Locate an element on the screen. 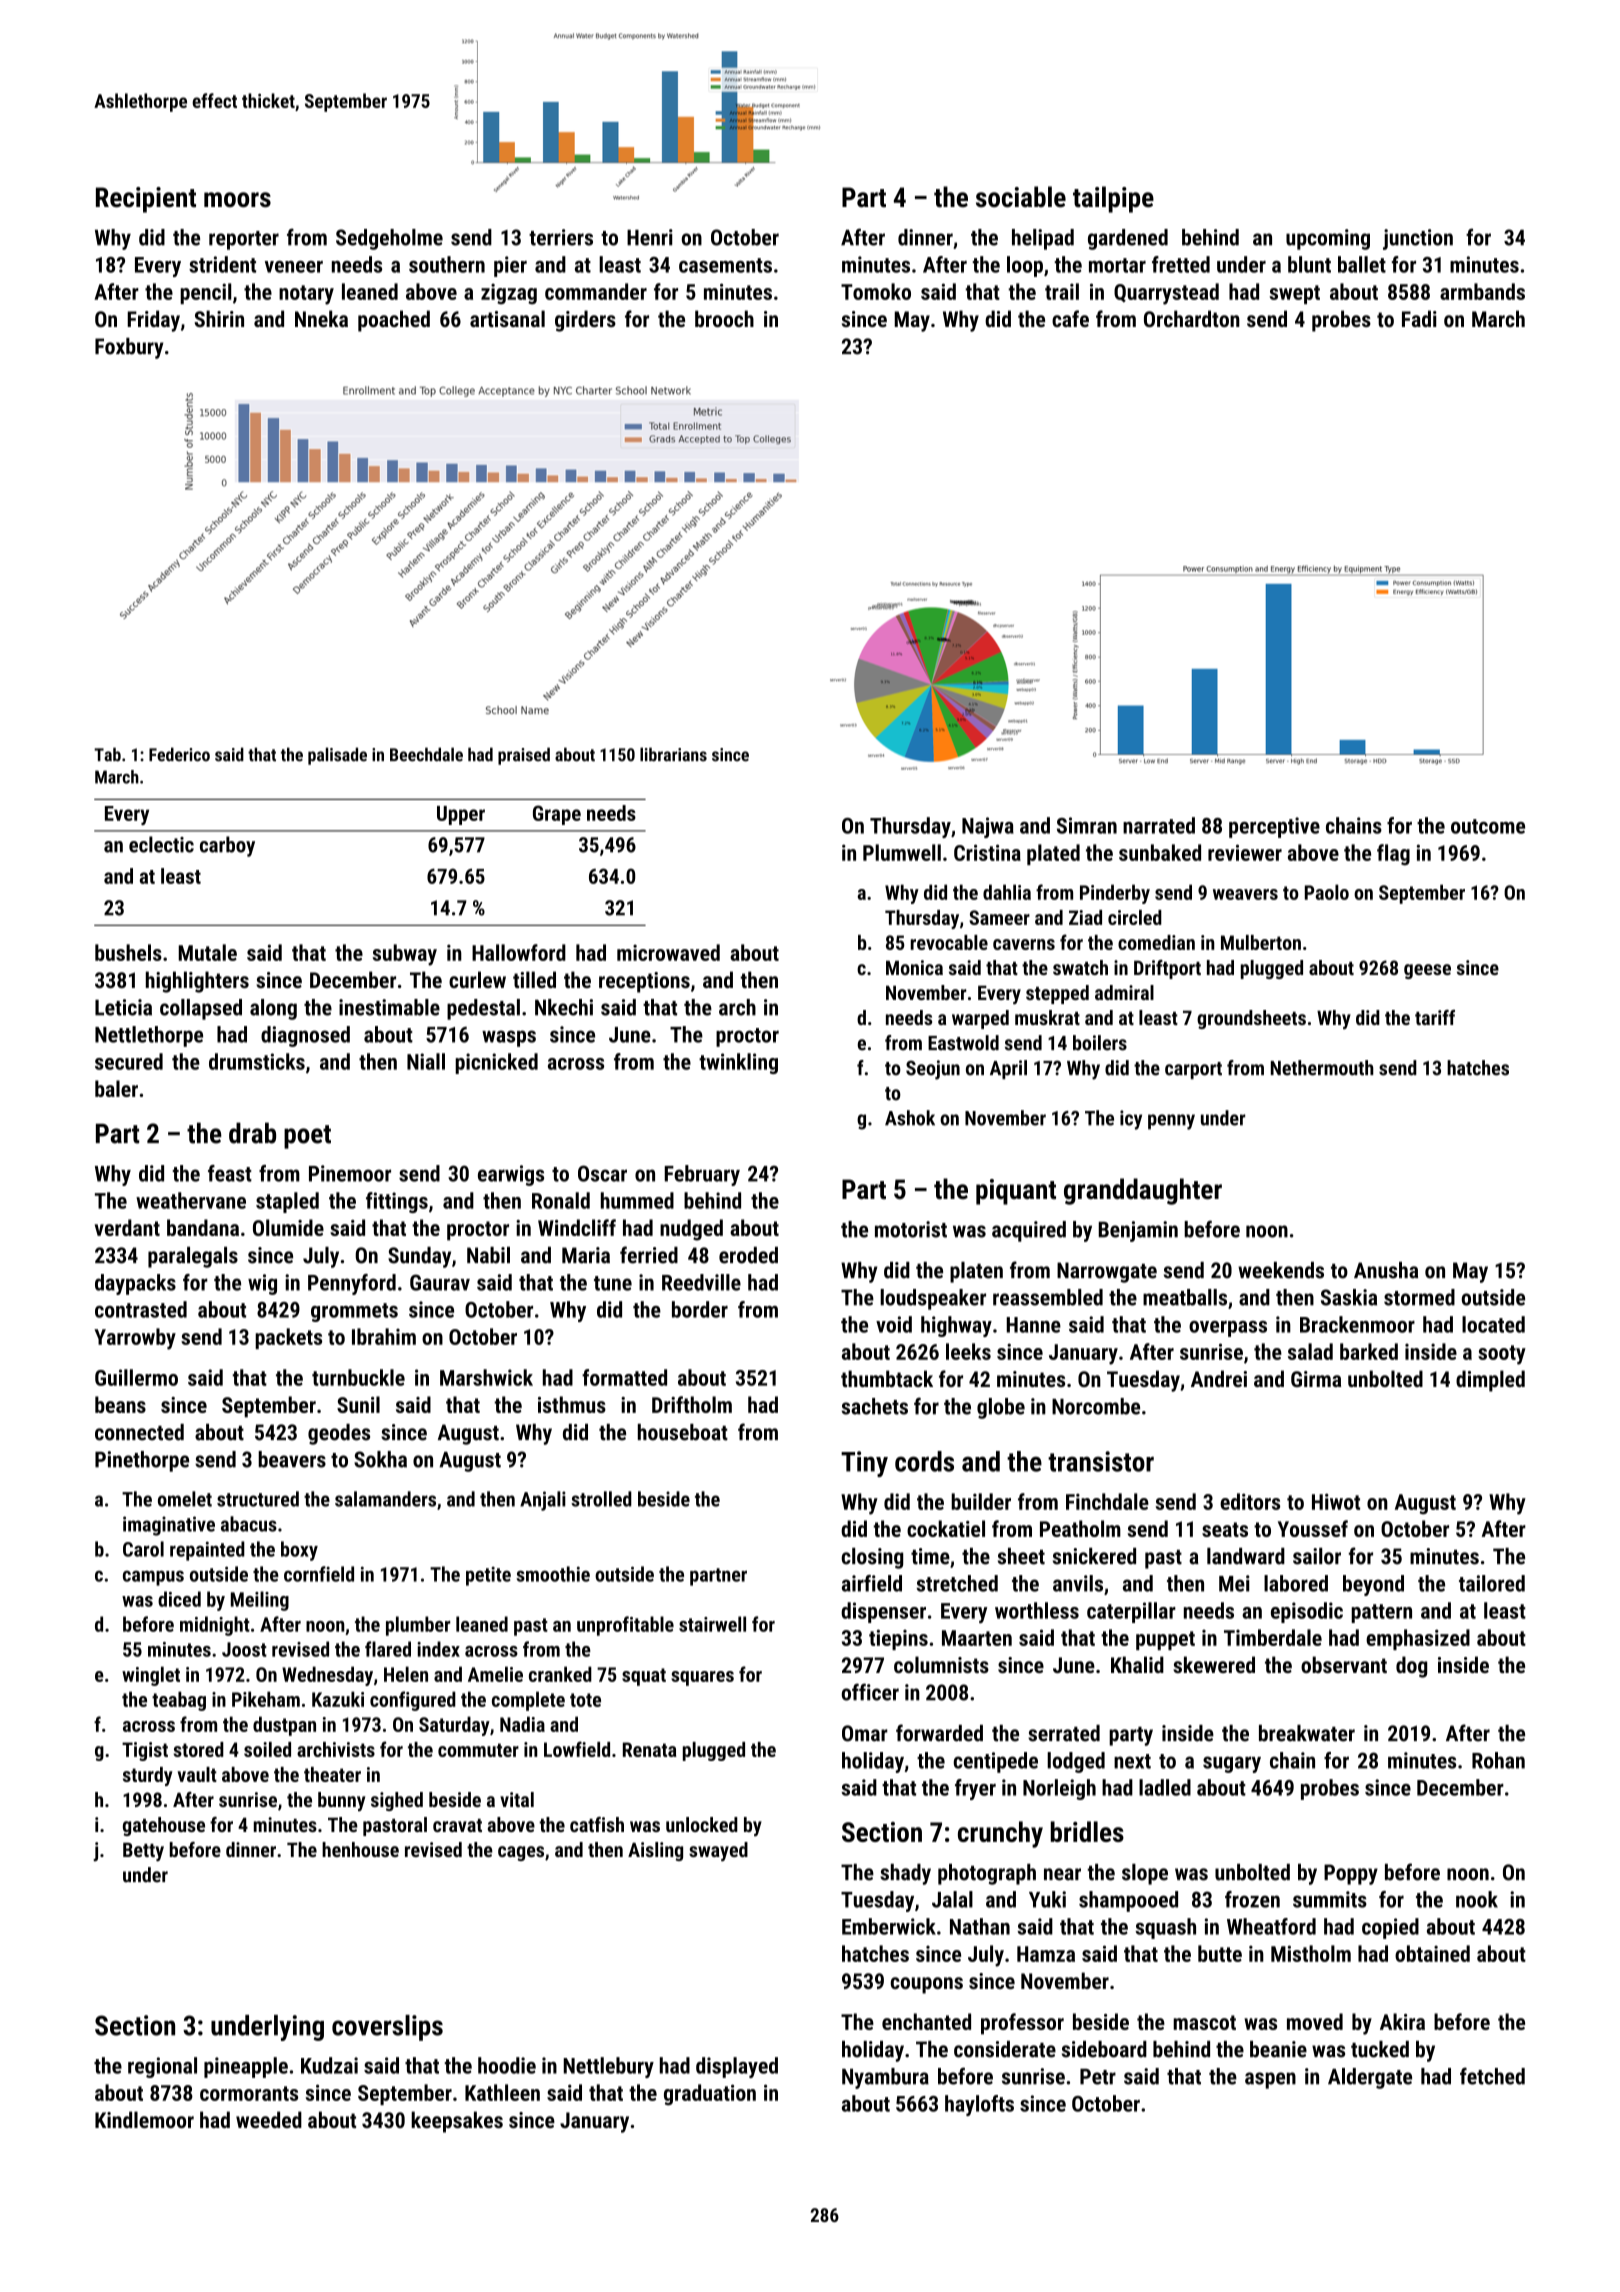 The height and width of the screenshot is (2292, 1620). motorist is located at coordinates (911, 1229).
